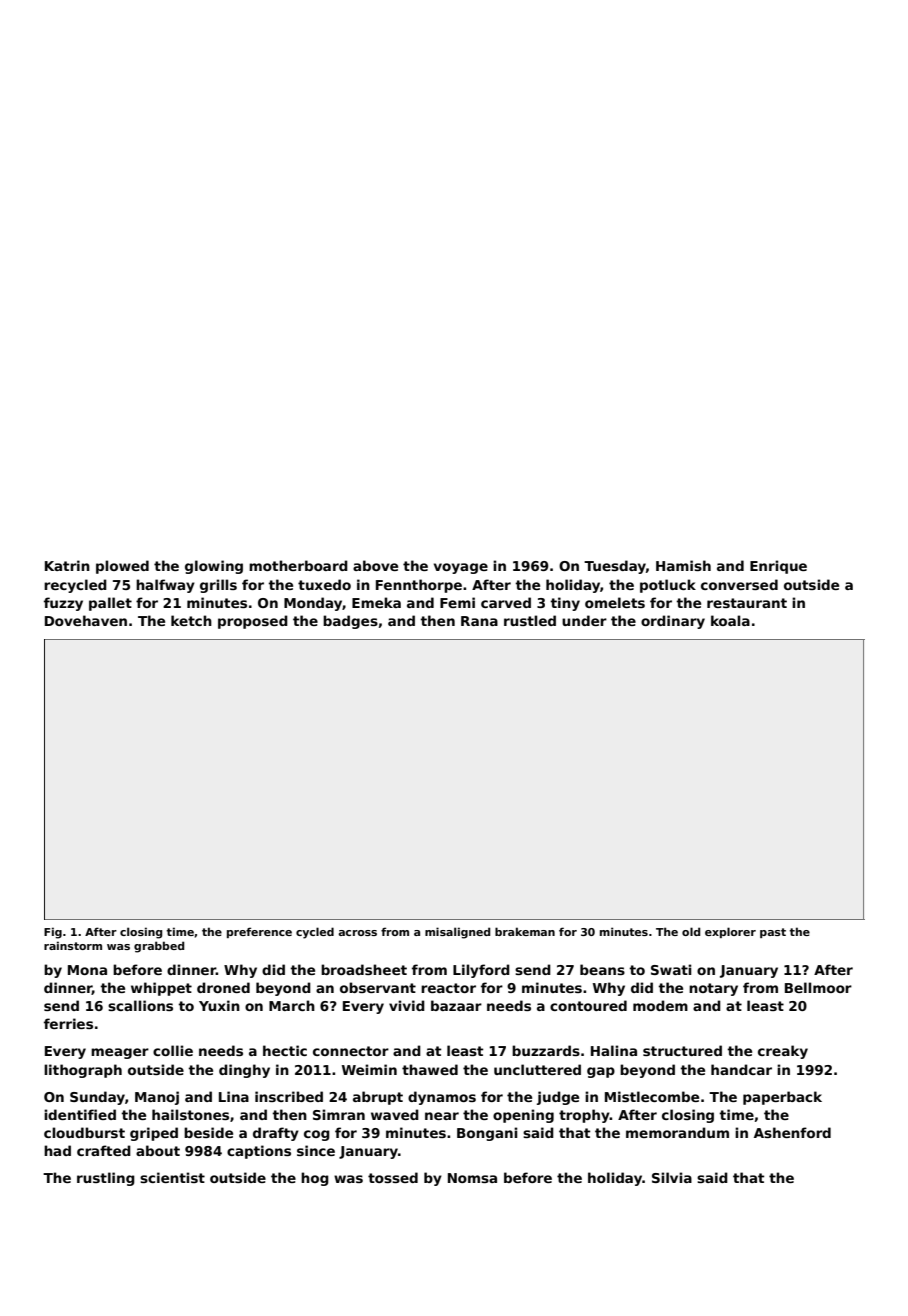 This page has width=908, height=1316. What do you see at coordinates (782, 1098) in the page?
I see `paperback` at bounding box center [782, 1098].
